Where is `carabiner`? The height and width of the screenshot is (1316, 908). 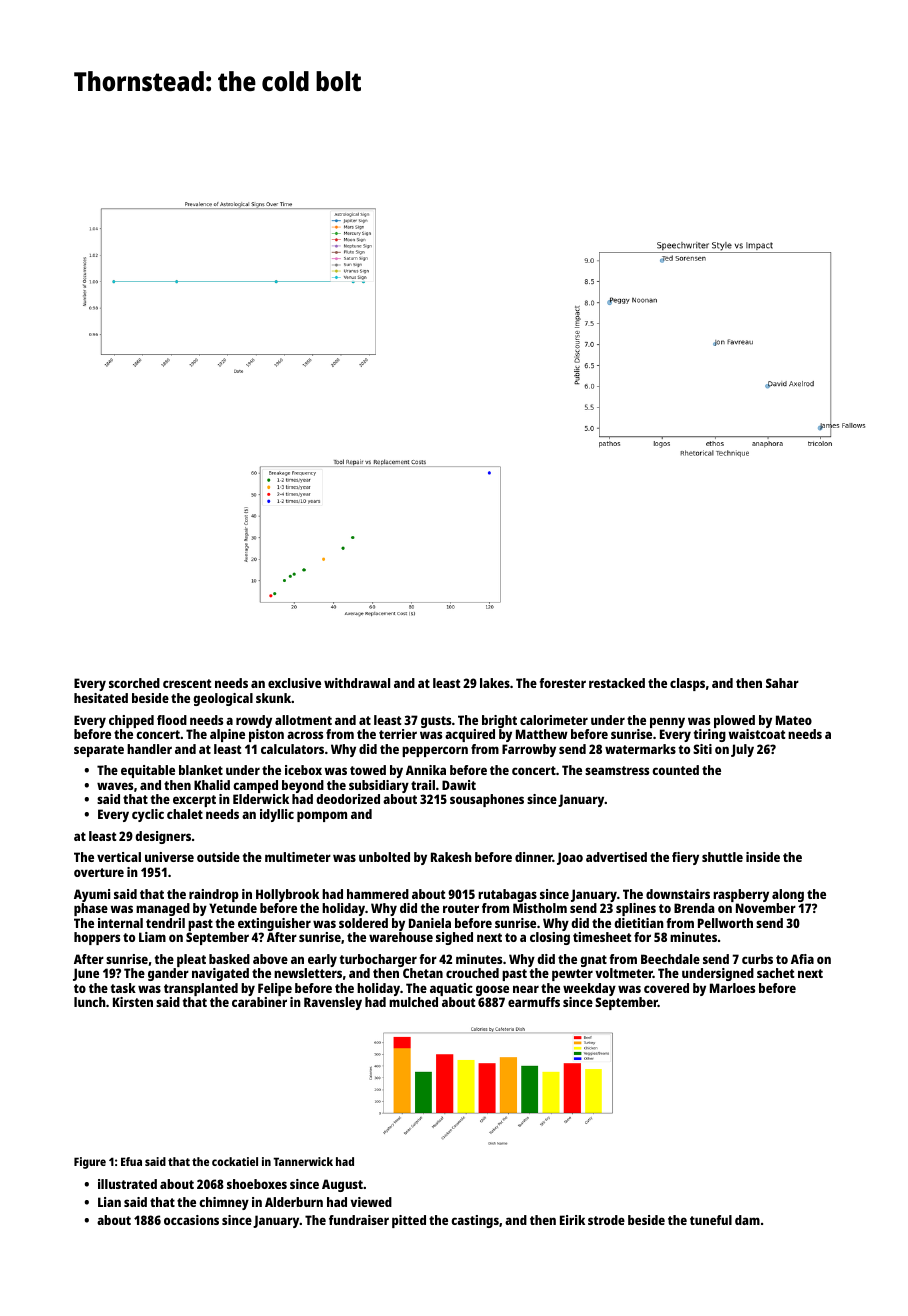 carabiner is located at coordinates (259, 1002).
